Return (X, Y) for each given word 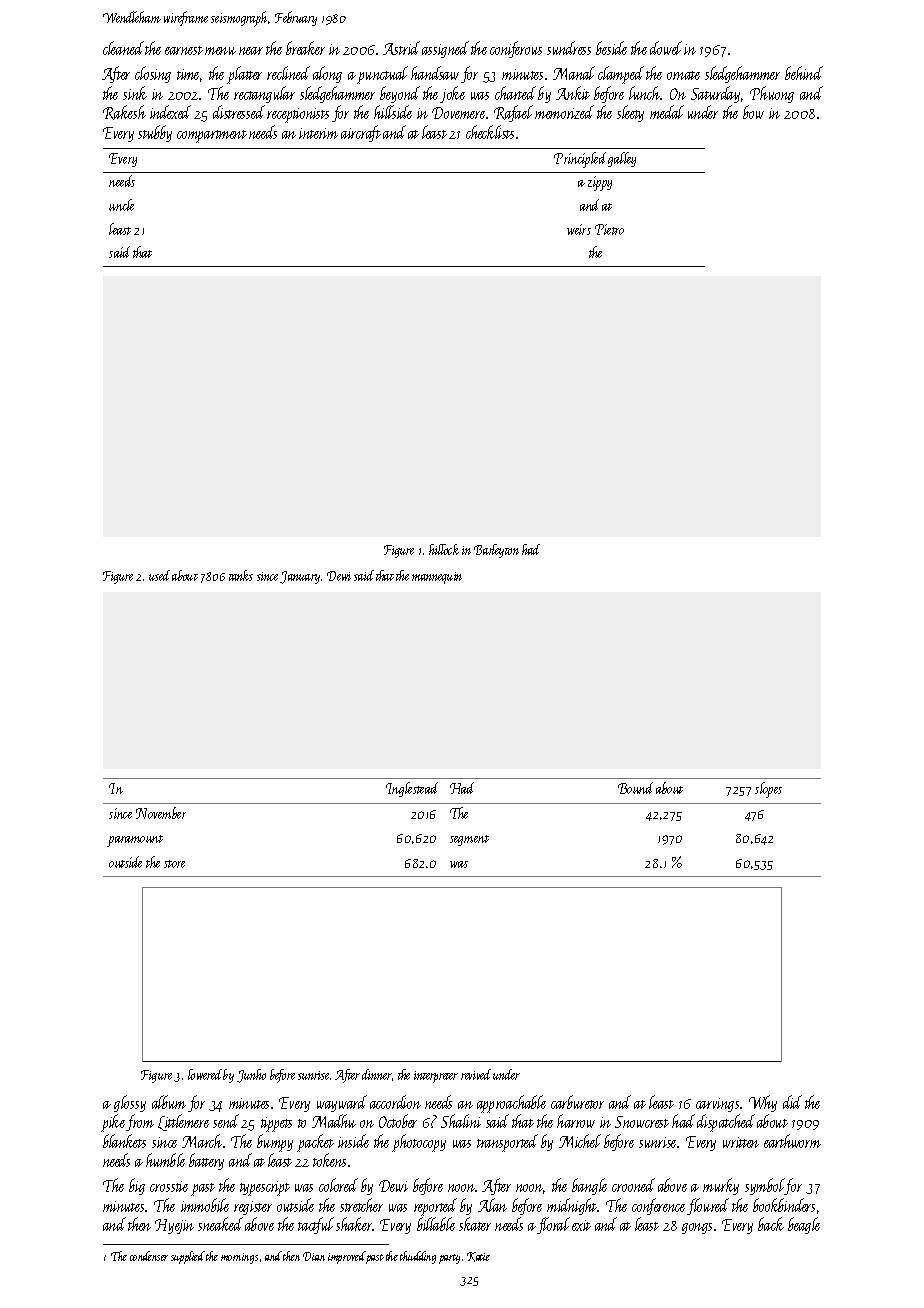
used (159, 575)
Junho (251, 1076)
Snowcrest (642, 1122)
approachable (511, 1104)
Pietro (609, 229)
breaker (305, 48)
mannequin (437, 578)
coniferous (516, 49)
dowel (666, 48)
